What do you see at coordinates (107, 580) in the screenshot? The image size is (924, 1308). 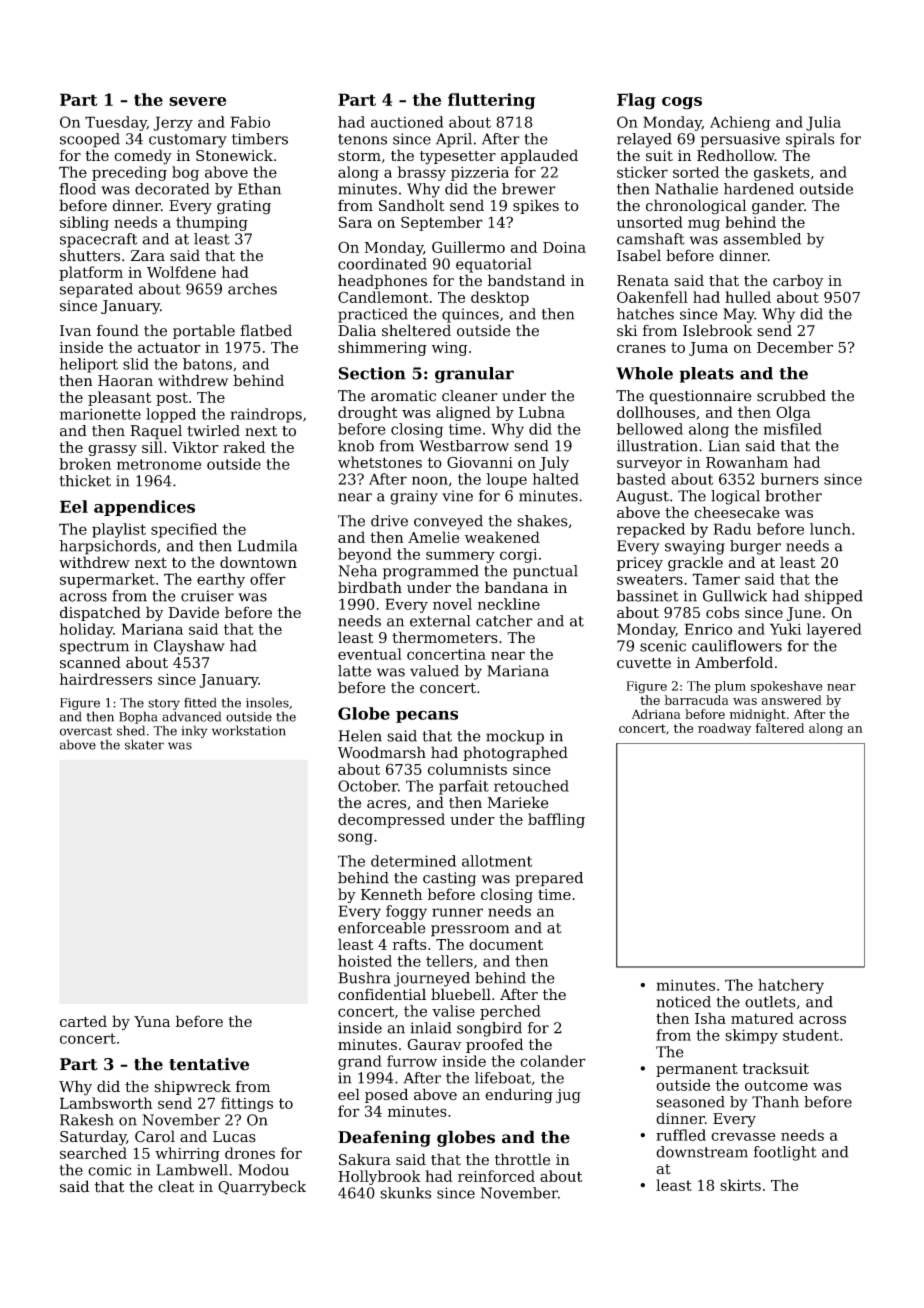 I see `supermarket` at bounding box center [107, 580].
